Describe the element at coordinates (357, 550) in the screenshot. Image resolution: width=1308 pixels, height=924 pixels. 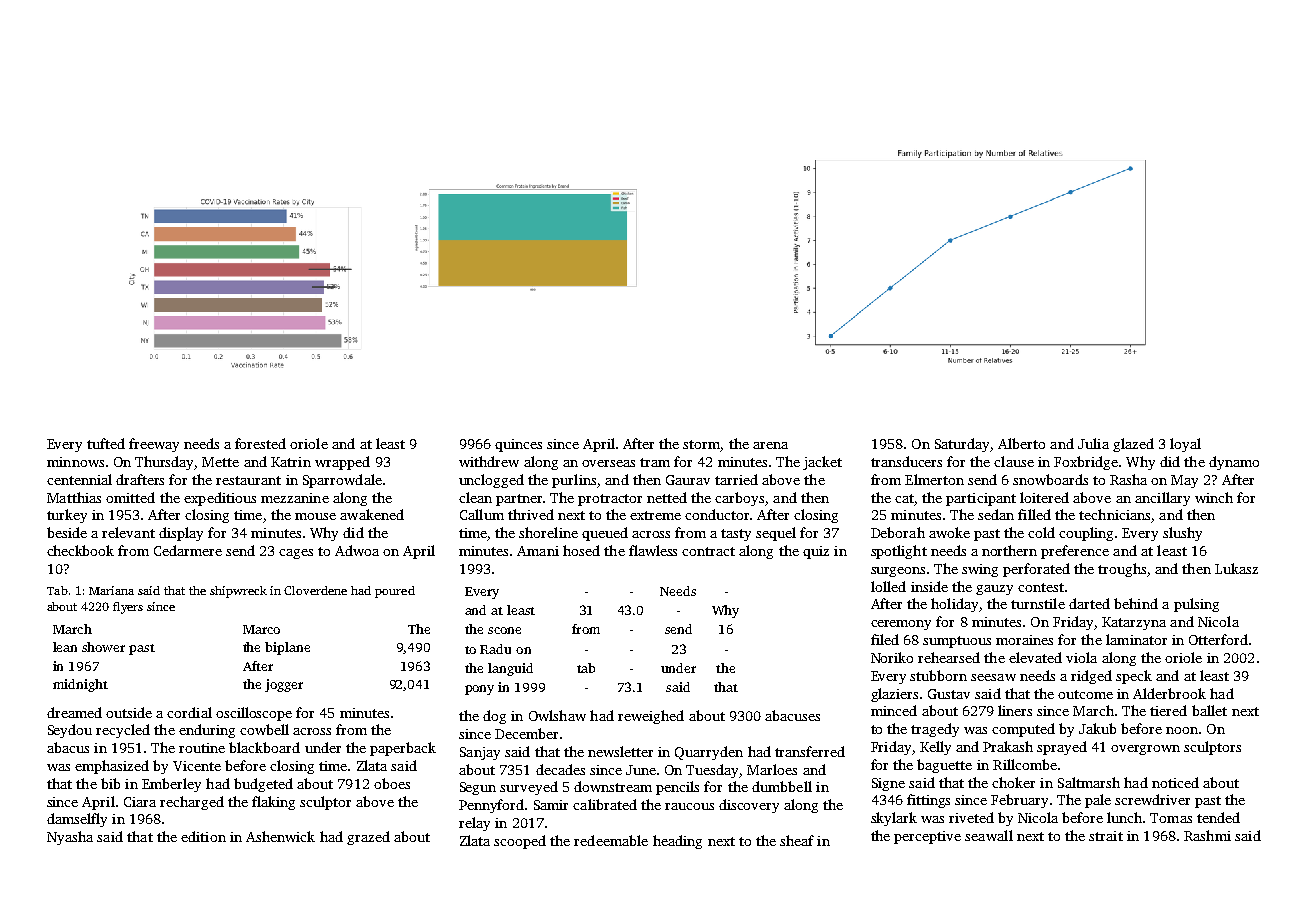
I see `Adwoa` at that location.
